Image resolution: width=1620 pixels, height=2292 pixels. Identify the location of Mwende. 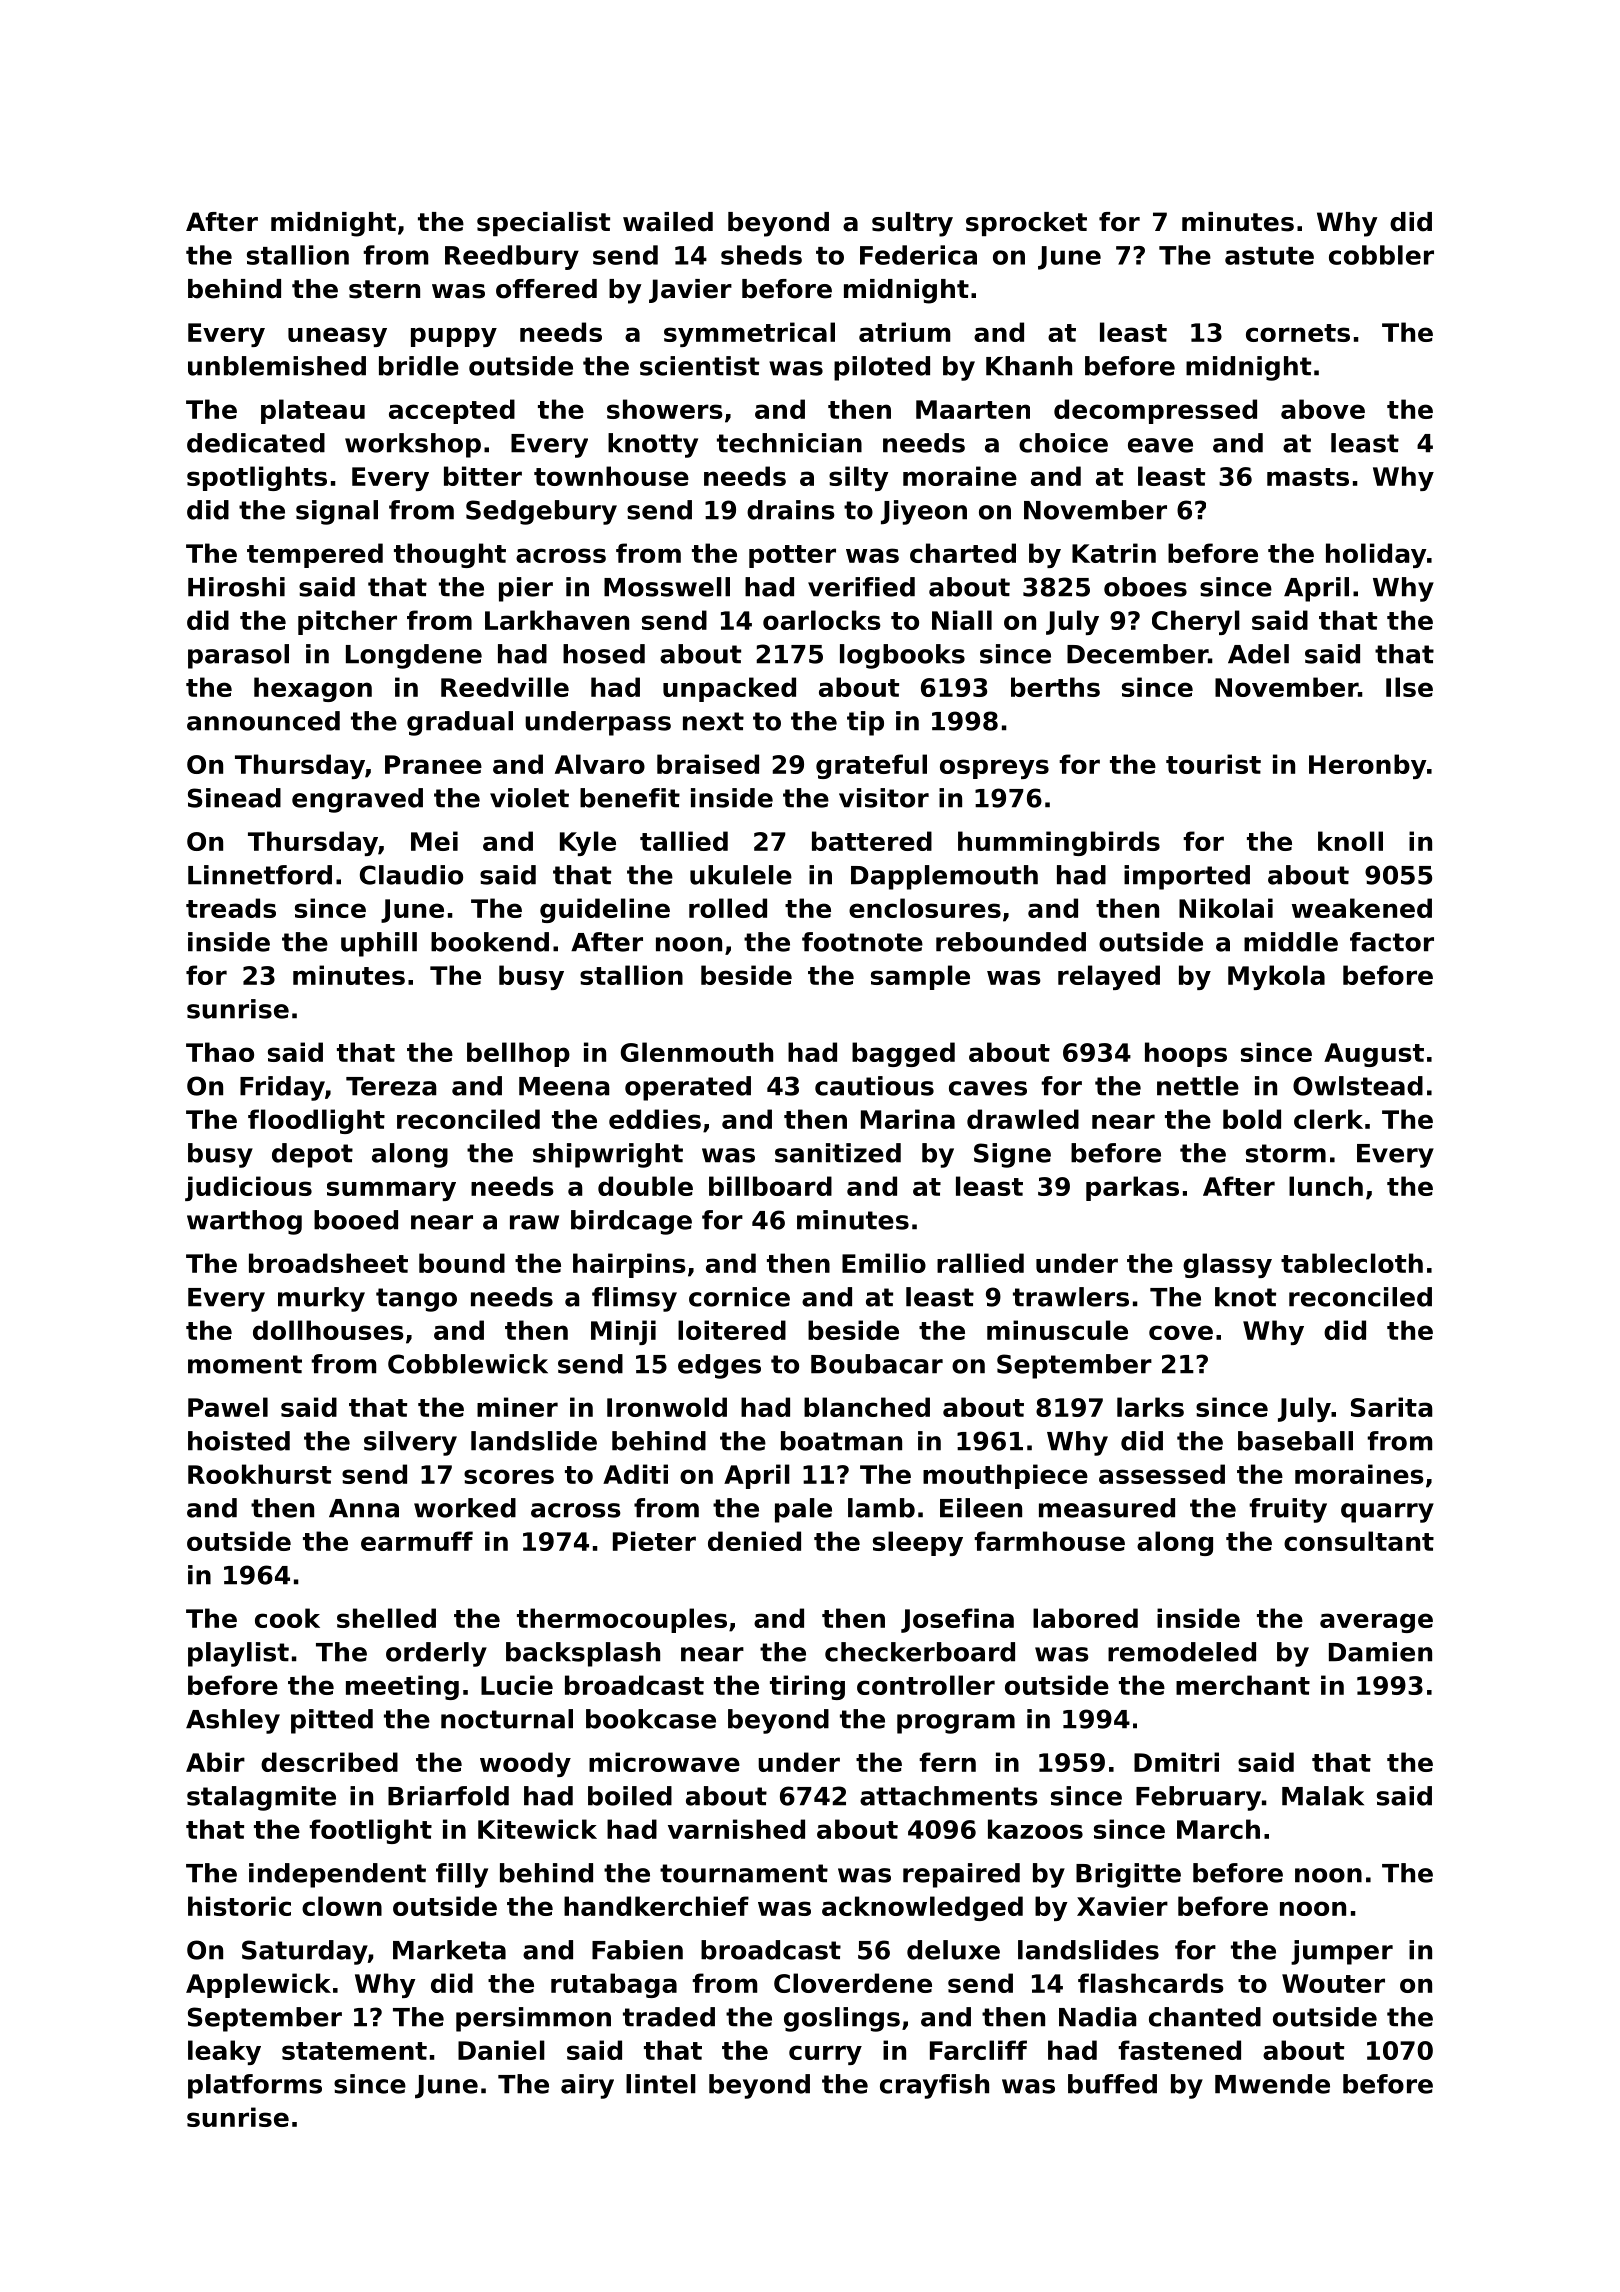
(1272, 2084).
